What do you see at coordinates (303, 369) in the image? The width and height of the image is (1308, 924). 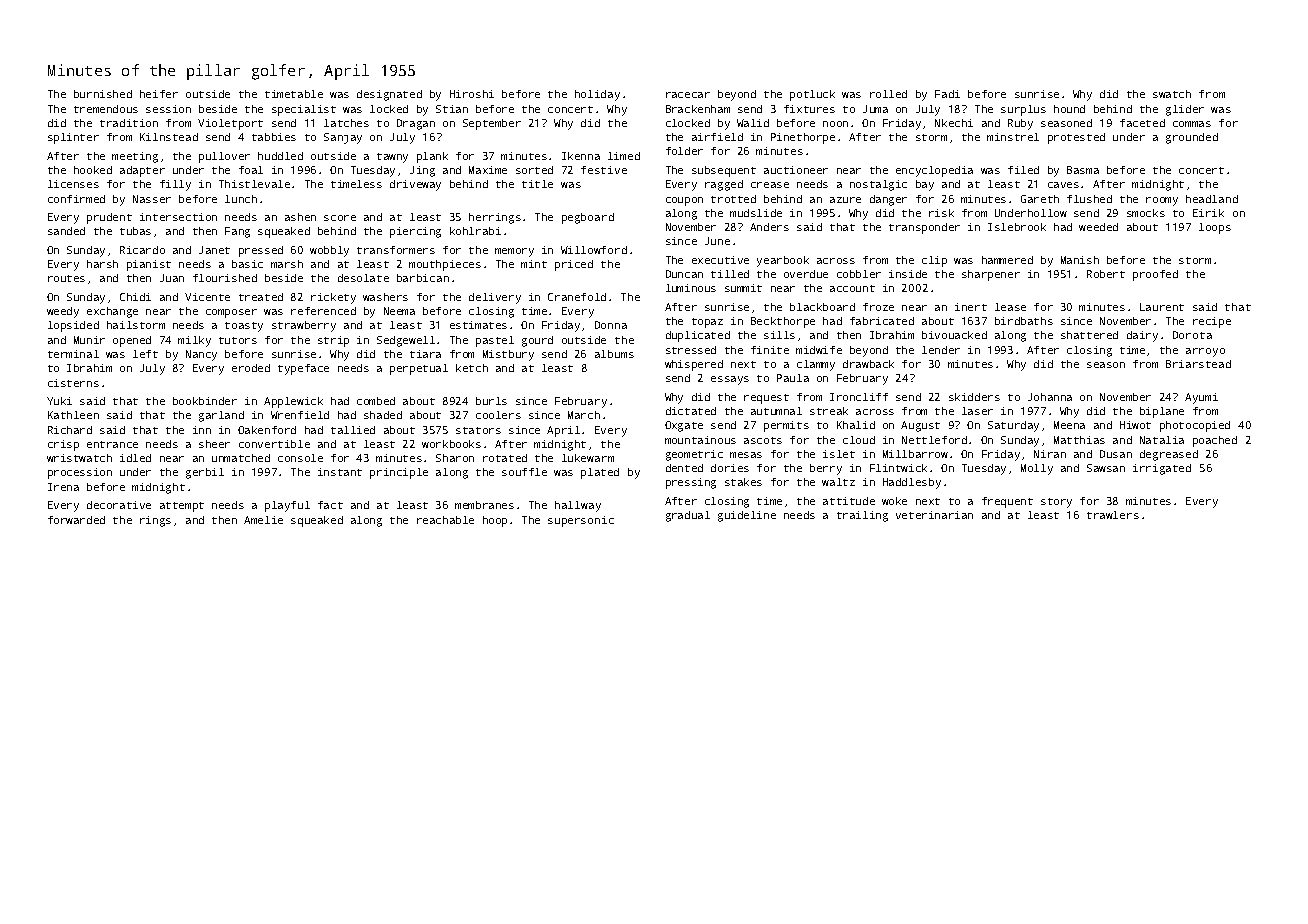 I see `typeface` at bounding box center [303, 369].
